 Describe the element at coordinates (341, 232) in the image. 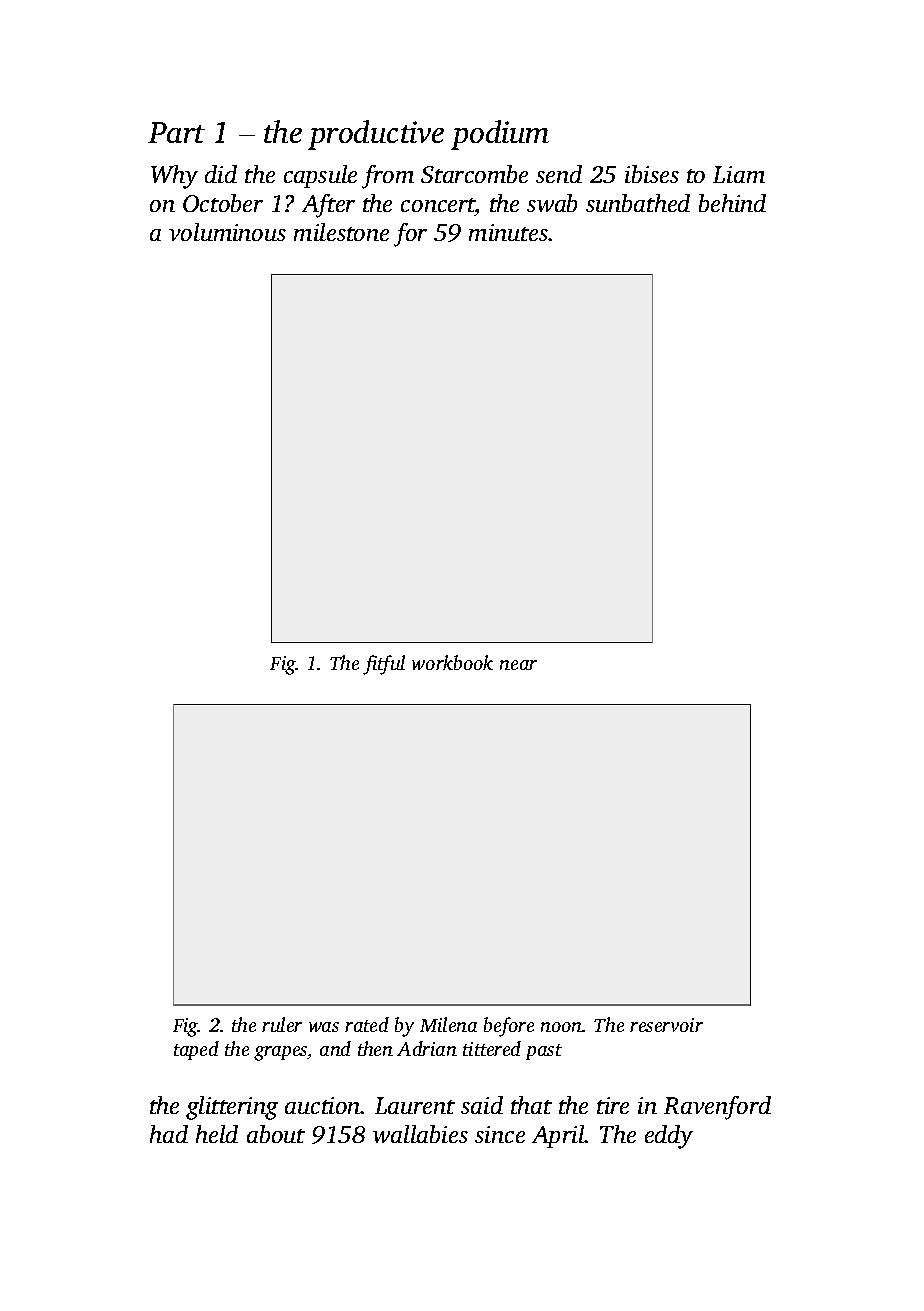

I see `milestone` at that location.
